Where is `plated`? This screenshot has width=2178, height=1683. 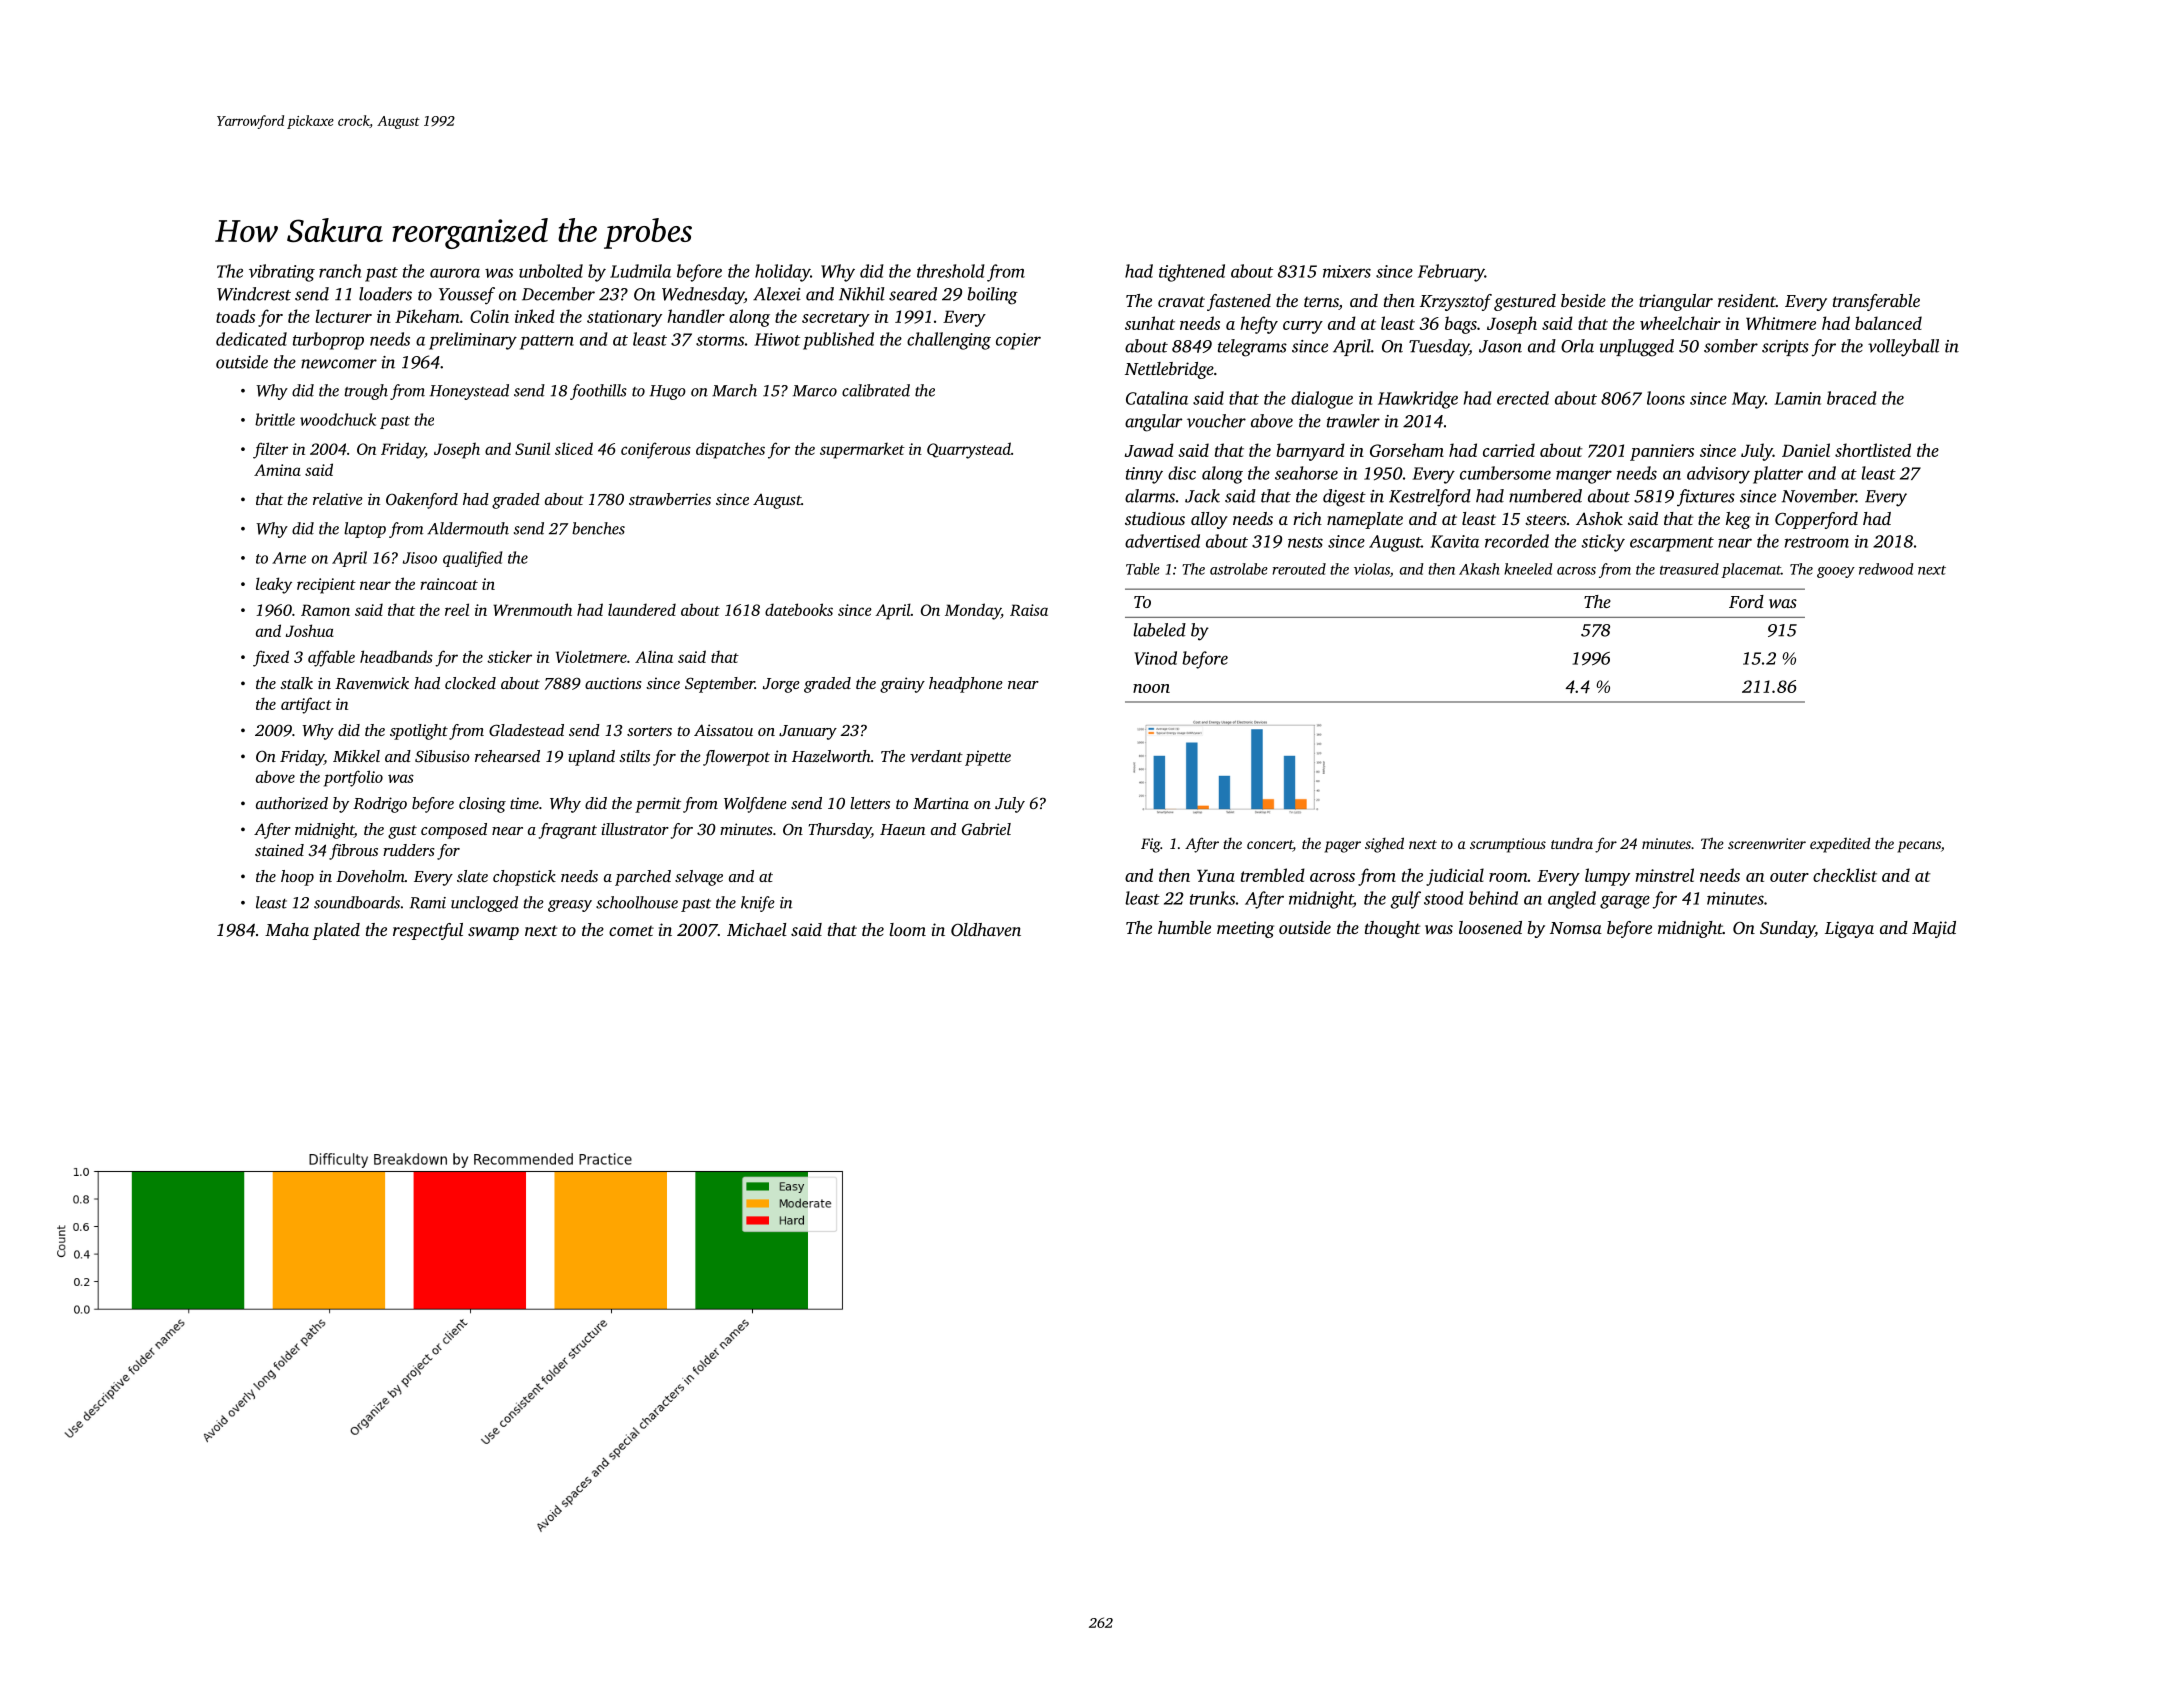 plated is located at coordinates (336, 931).
